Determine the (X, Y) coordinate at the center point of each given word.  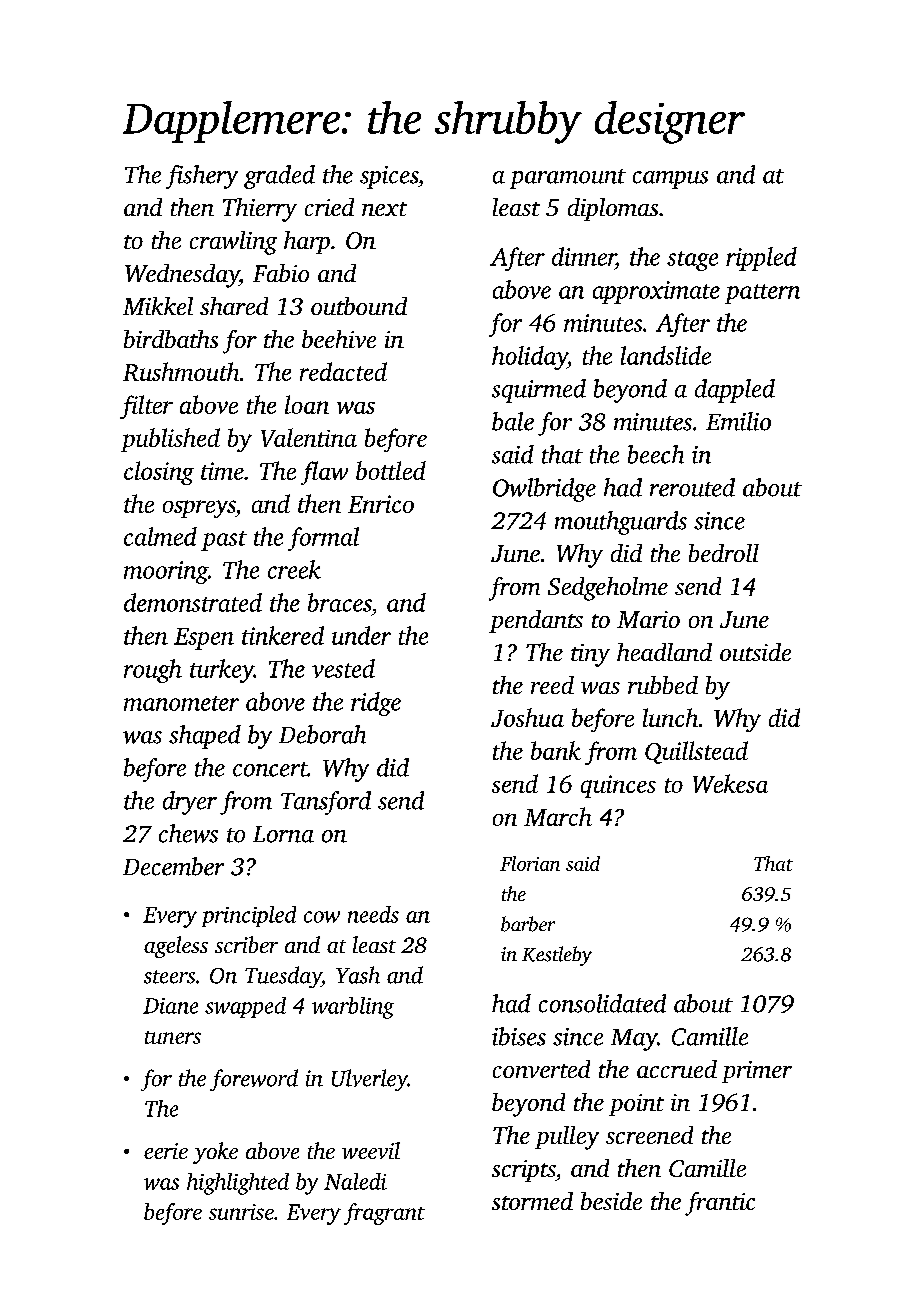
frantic (720, 1204)
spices (389, 177)
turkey (222, 671)
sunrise (241, 1212)
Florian (530, 863)
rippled (761, 259)
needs (373, 914)
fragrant (384, 1214)
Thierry (260, 210)
